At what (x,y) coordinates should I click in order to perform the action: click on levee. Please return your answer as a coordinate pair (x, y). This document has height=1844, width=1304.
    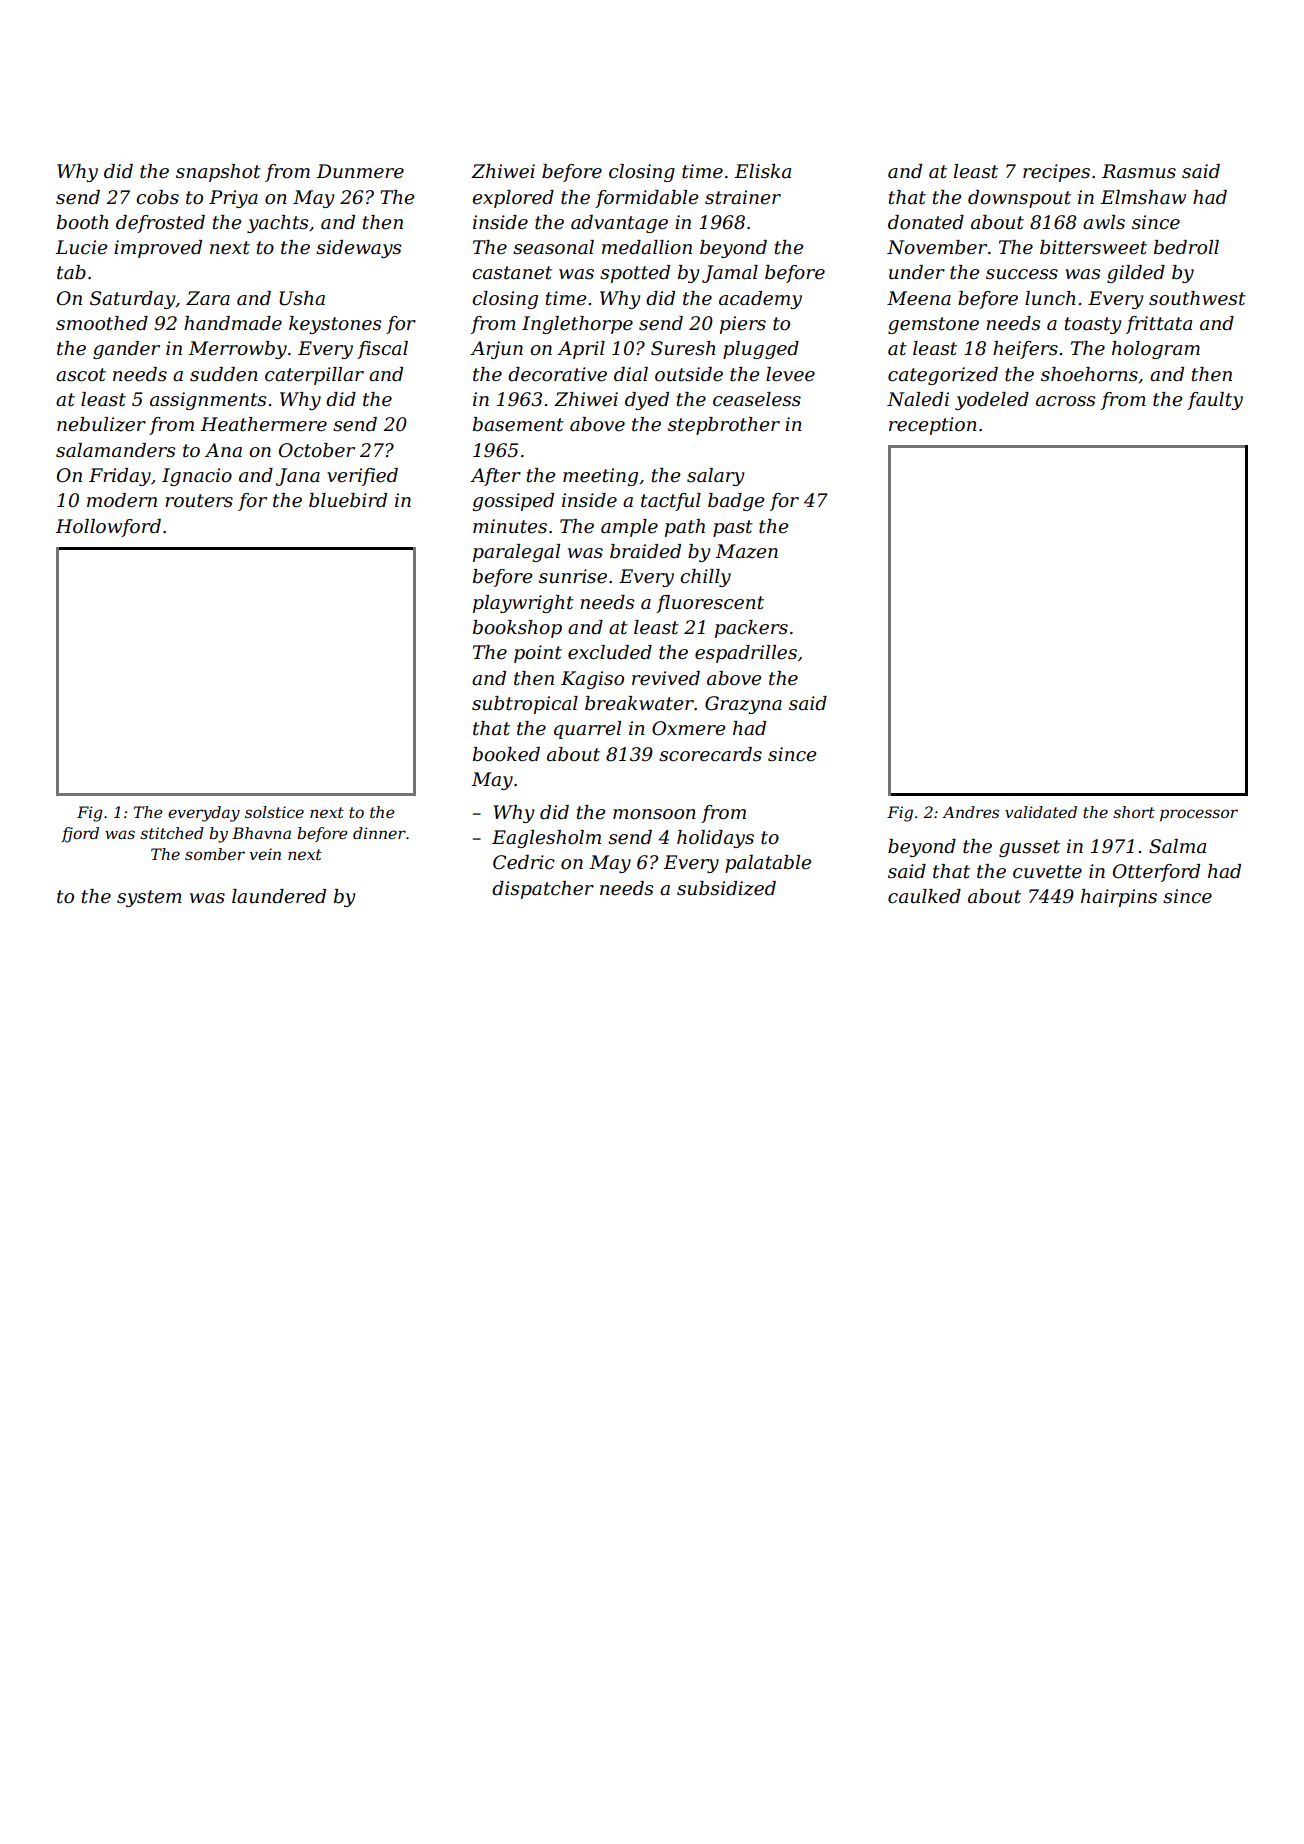
    Looking at the image, I should click on (790, 374).
